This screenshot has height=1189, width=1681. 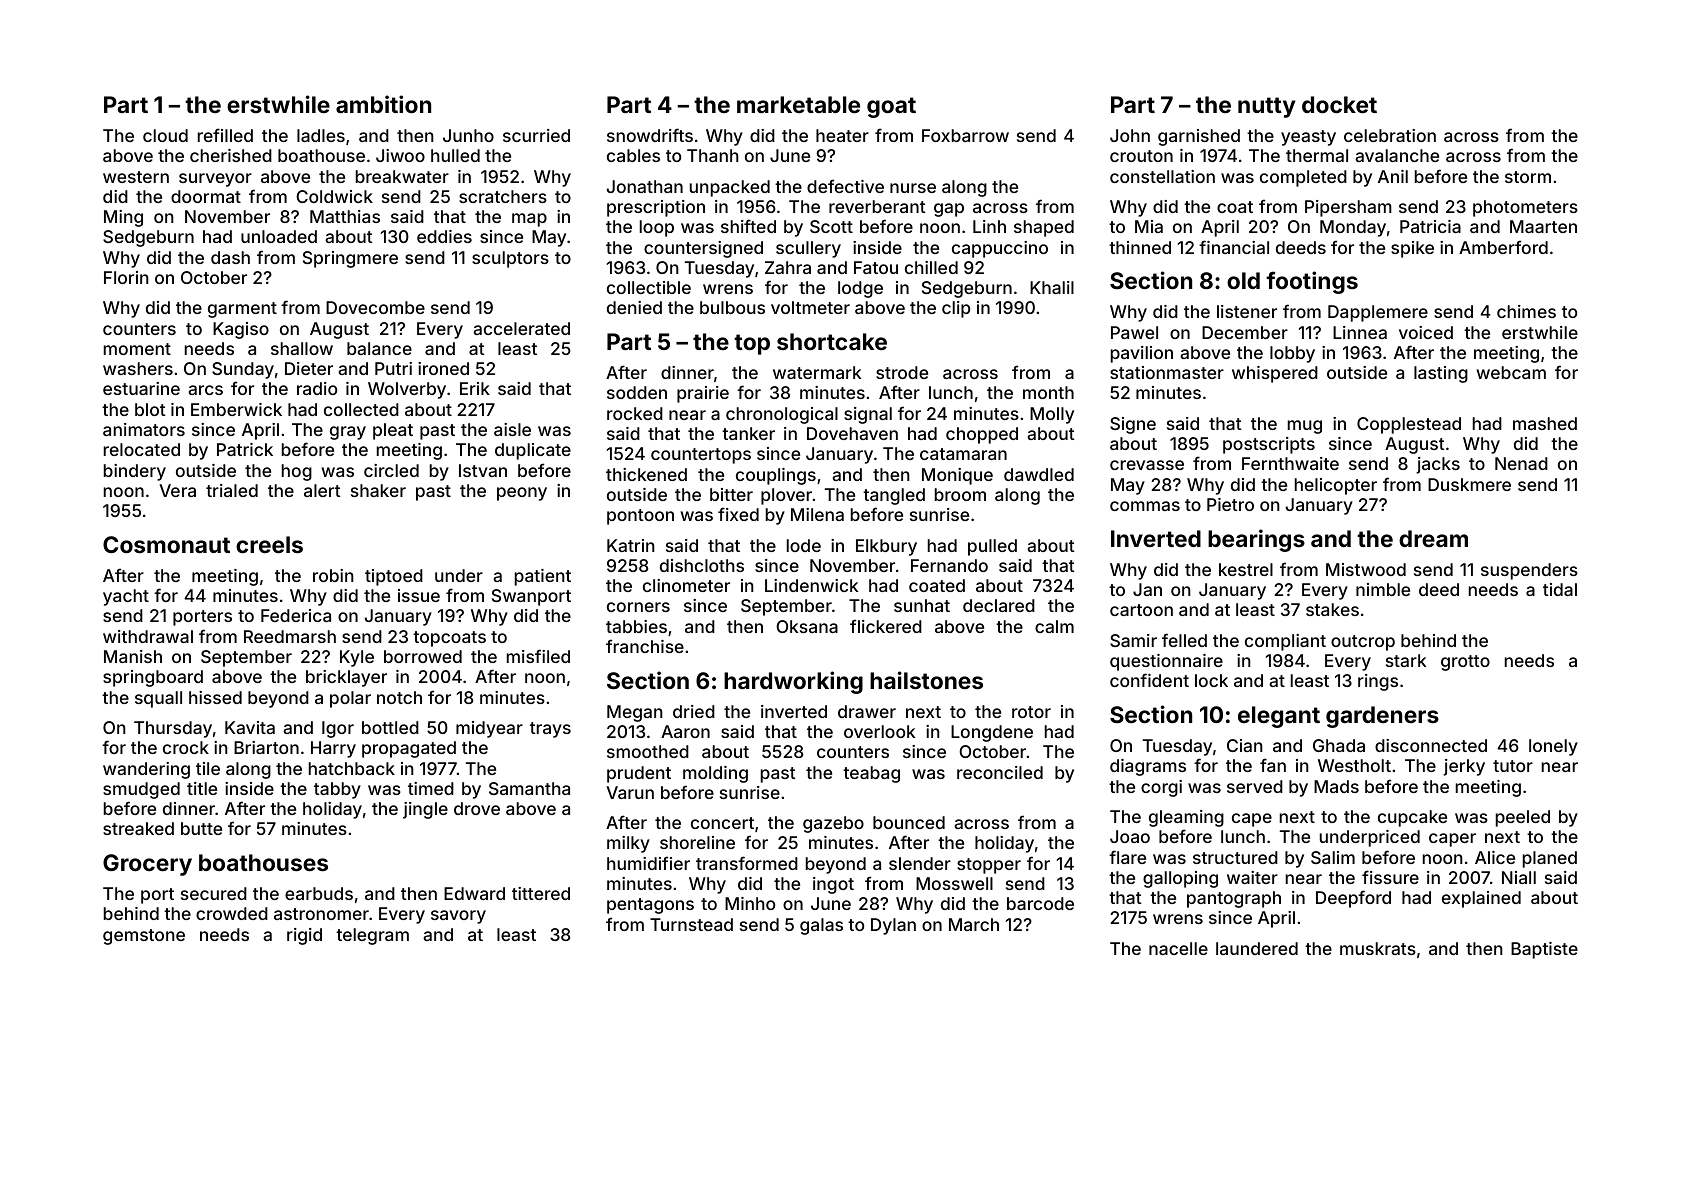 I want to click on dream, so click(x=1433, y=538).
